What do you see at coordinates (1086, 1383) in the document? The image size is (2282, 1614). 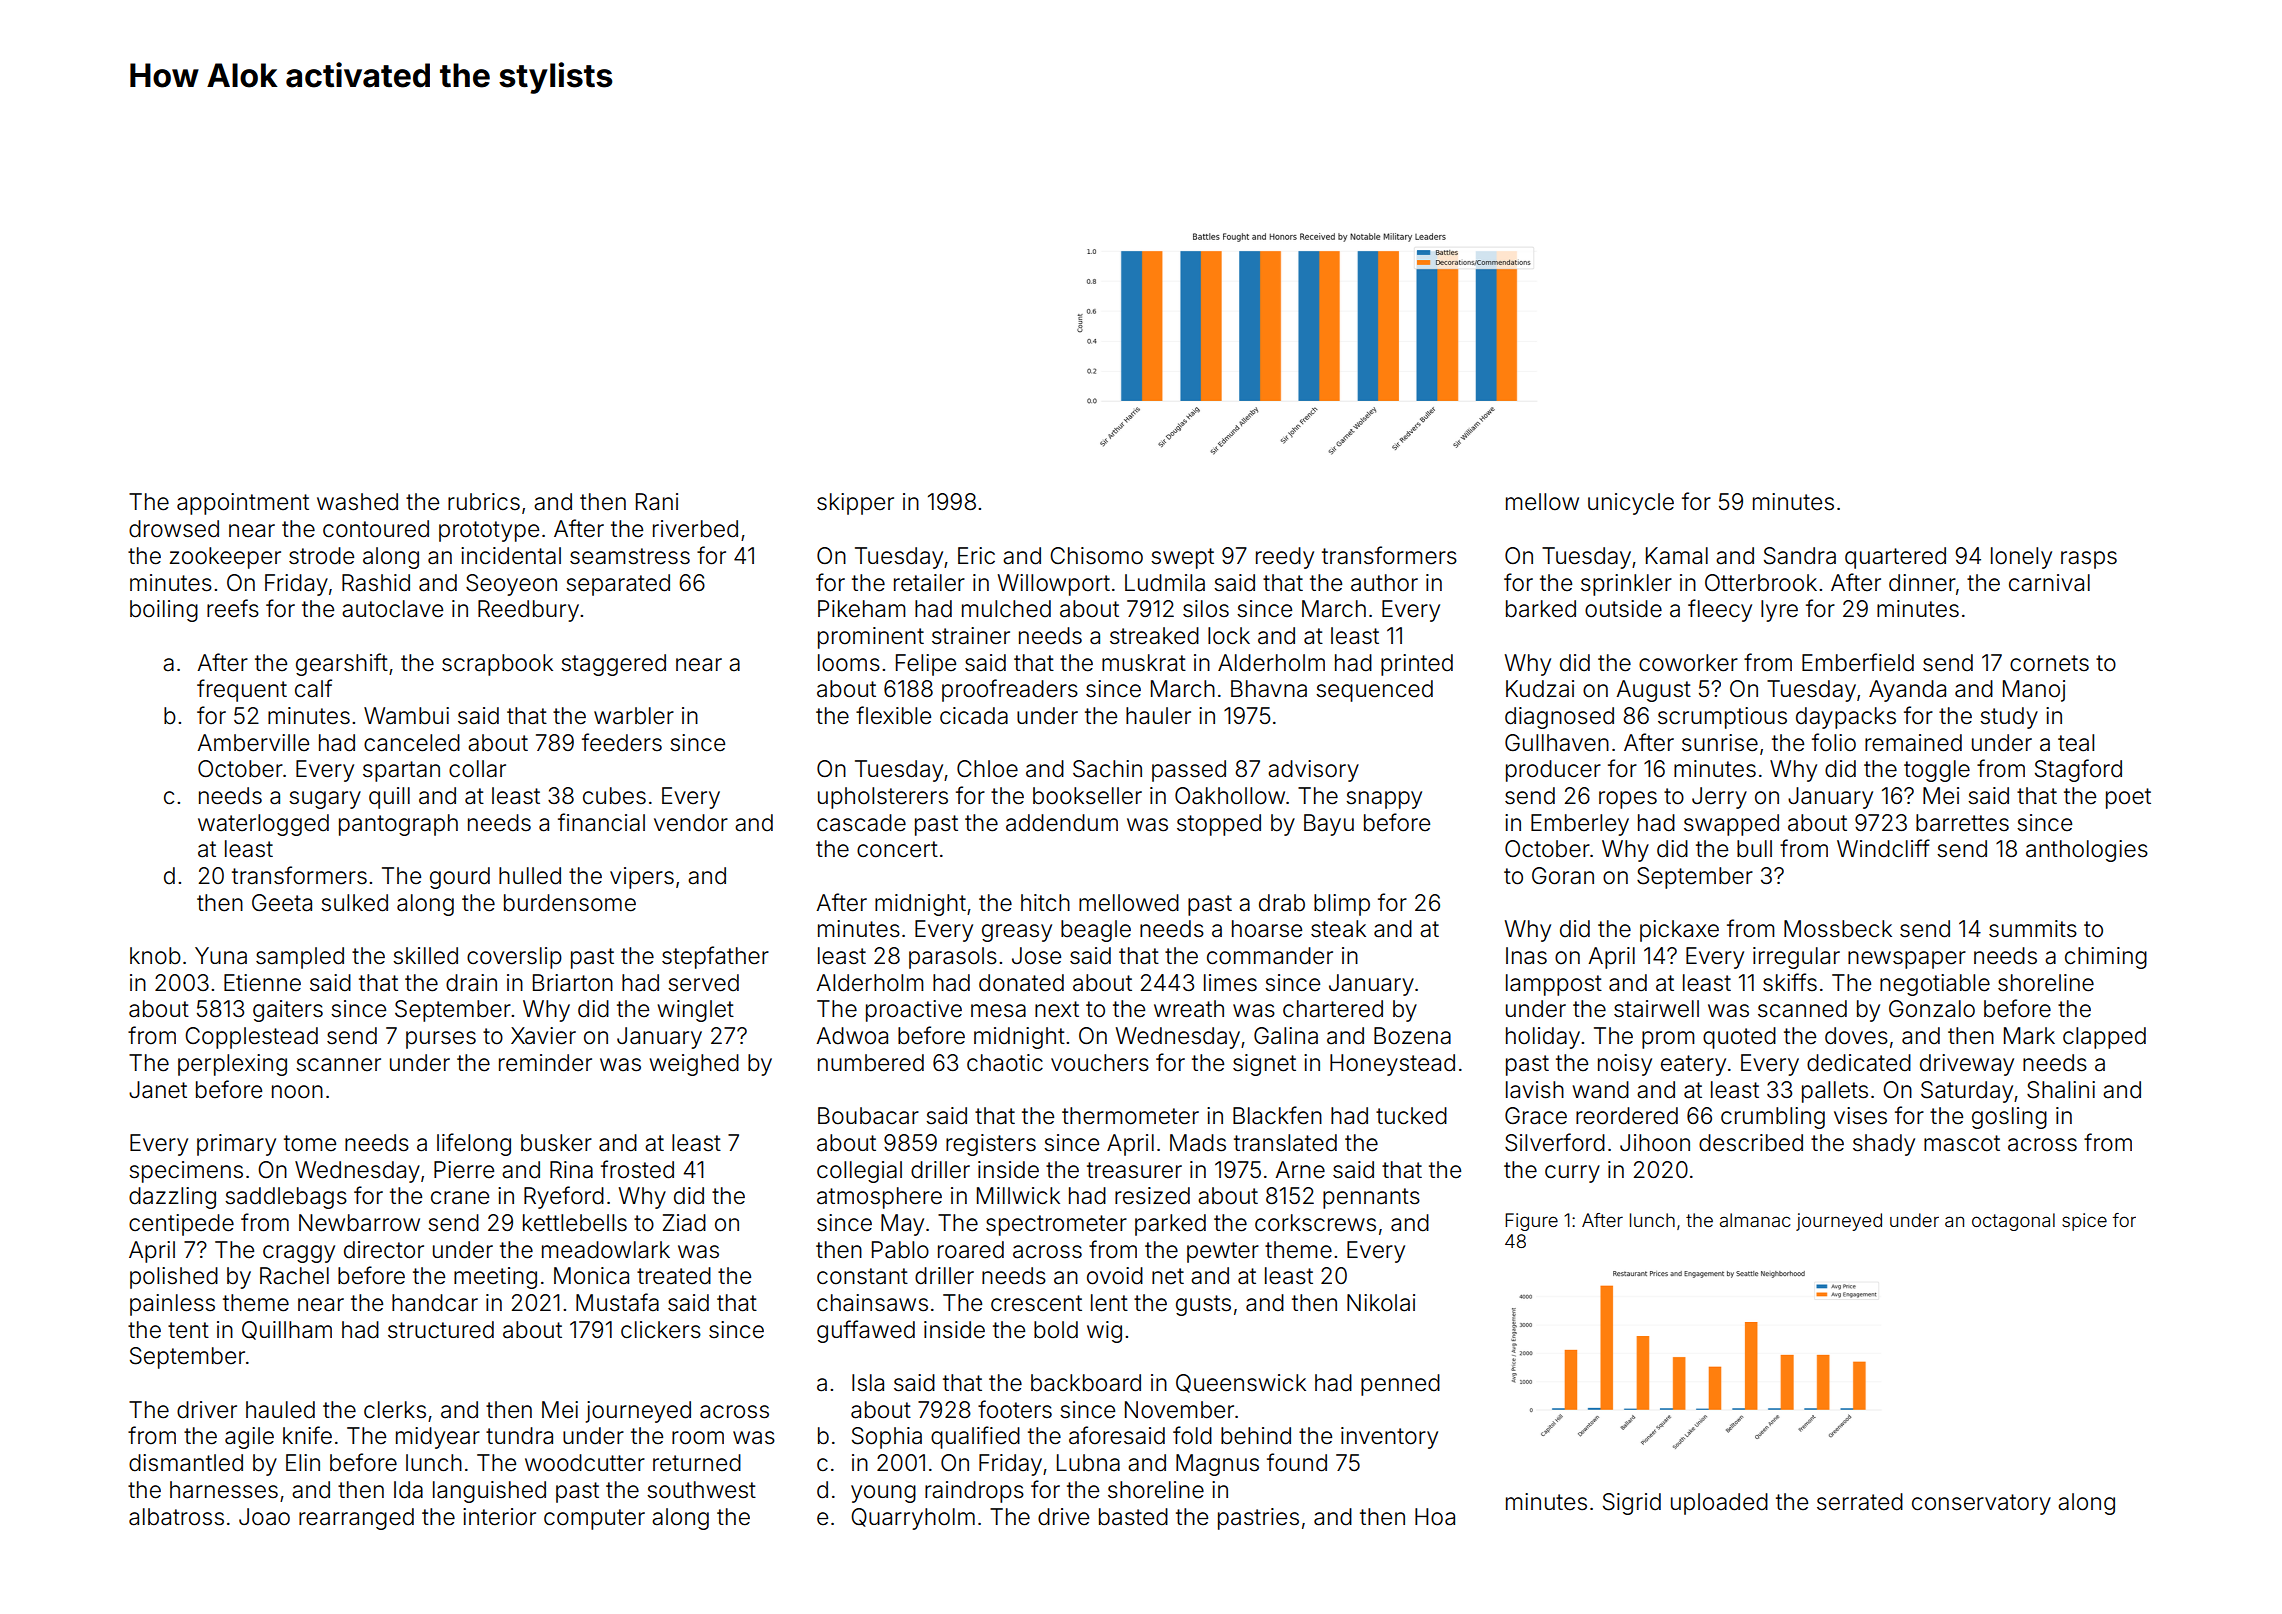 I see `backboard` at bounding box center [1086, 1383].
